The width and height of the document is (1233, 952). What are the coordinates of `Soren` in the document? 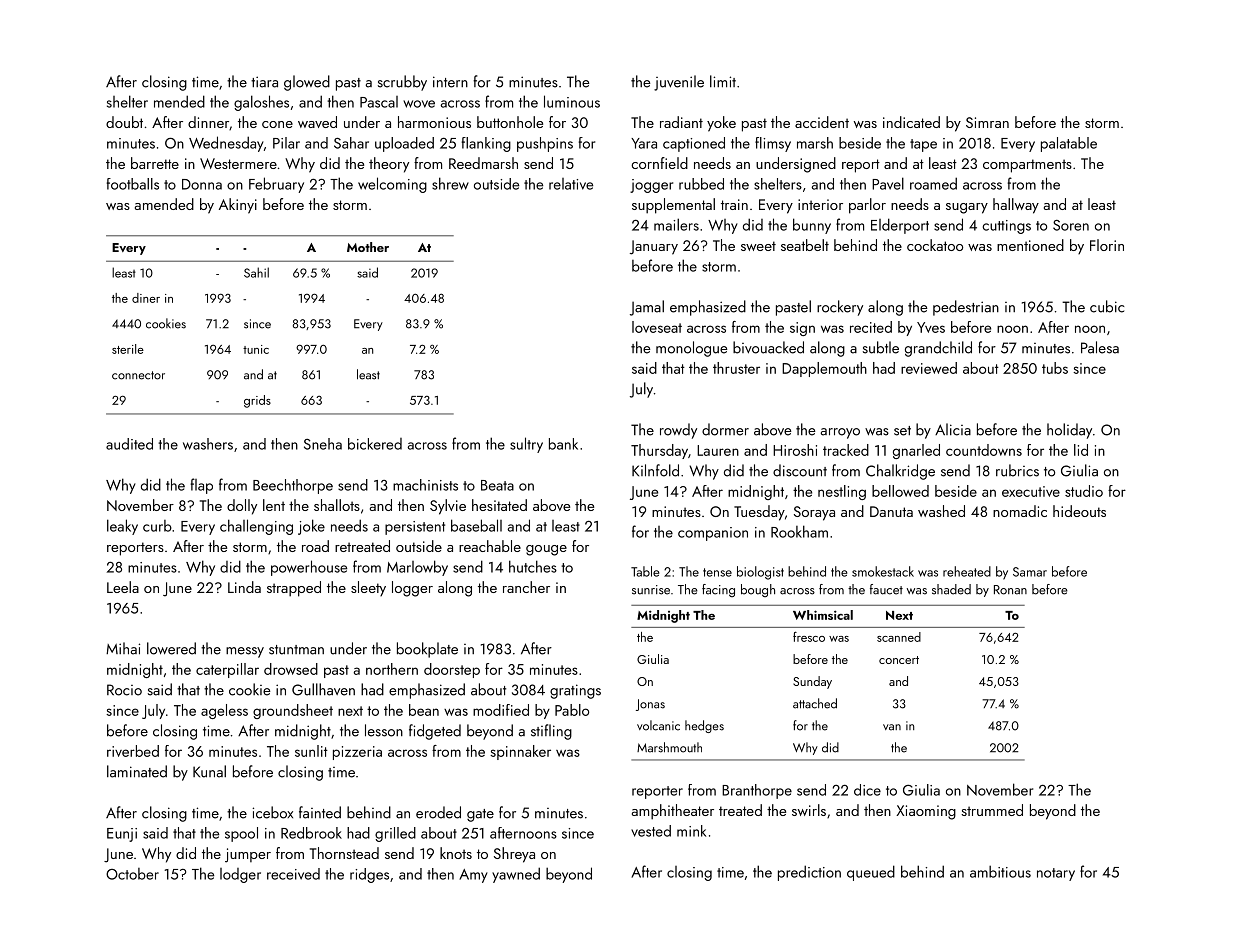 It's located at (1071, 225).
